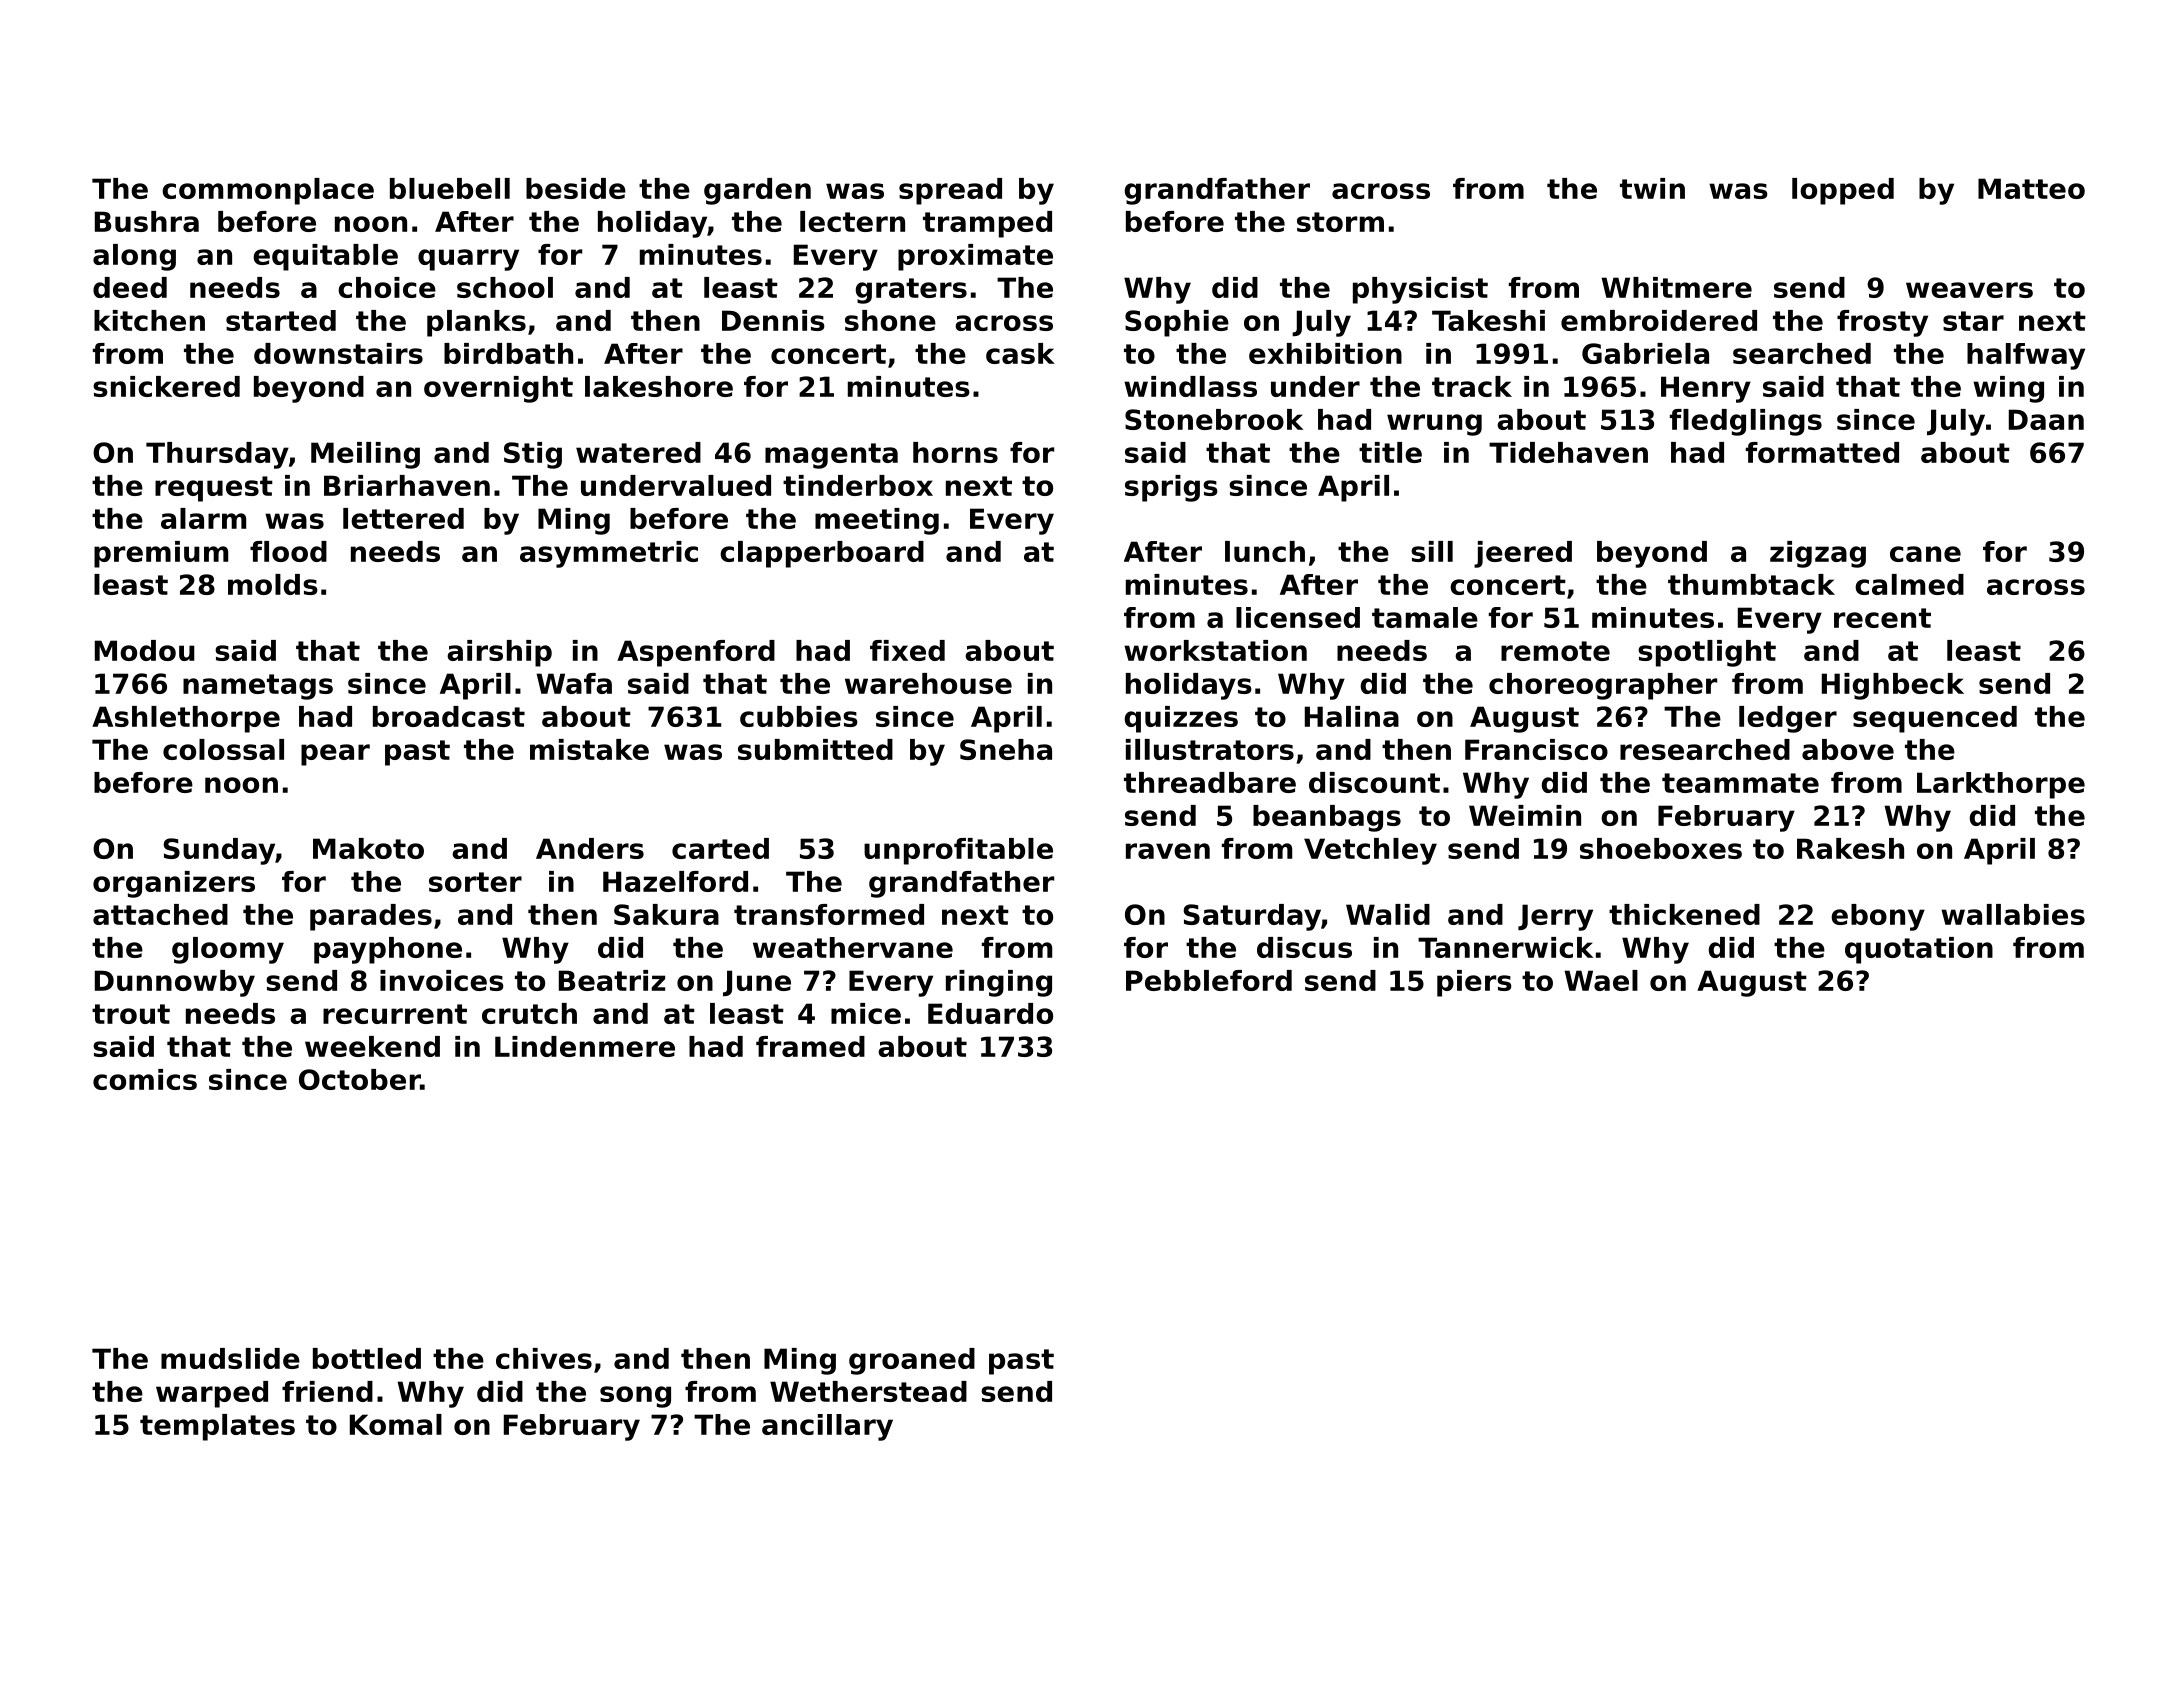 The height and width of the image is (1683, 2178). Describe the element at coordinates (1298, 617) in the image. I see `licensed` at that location.
